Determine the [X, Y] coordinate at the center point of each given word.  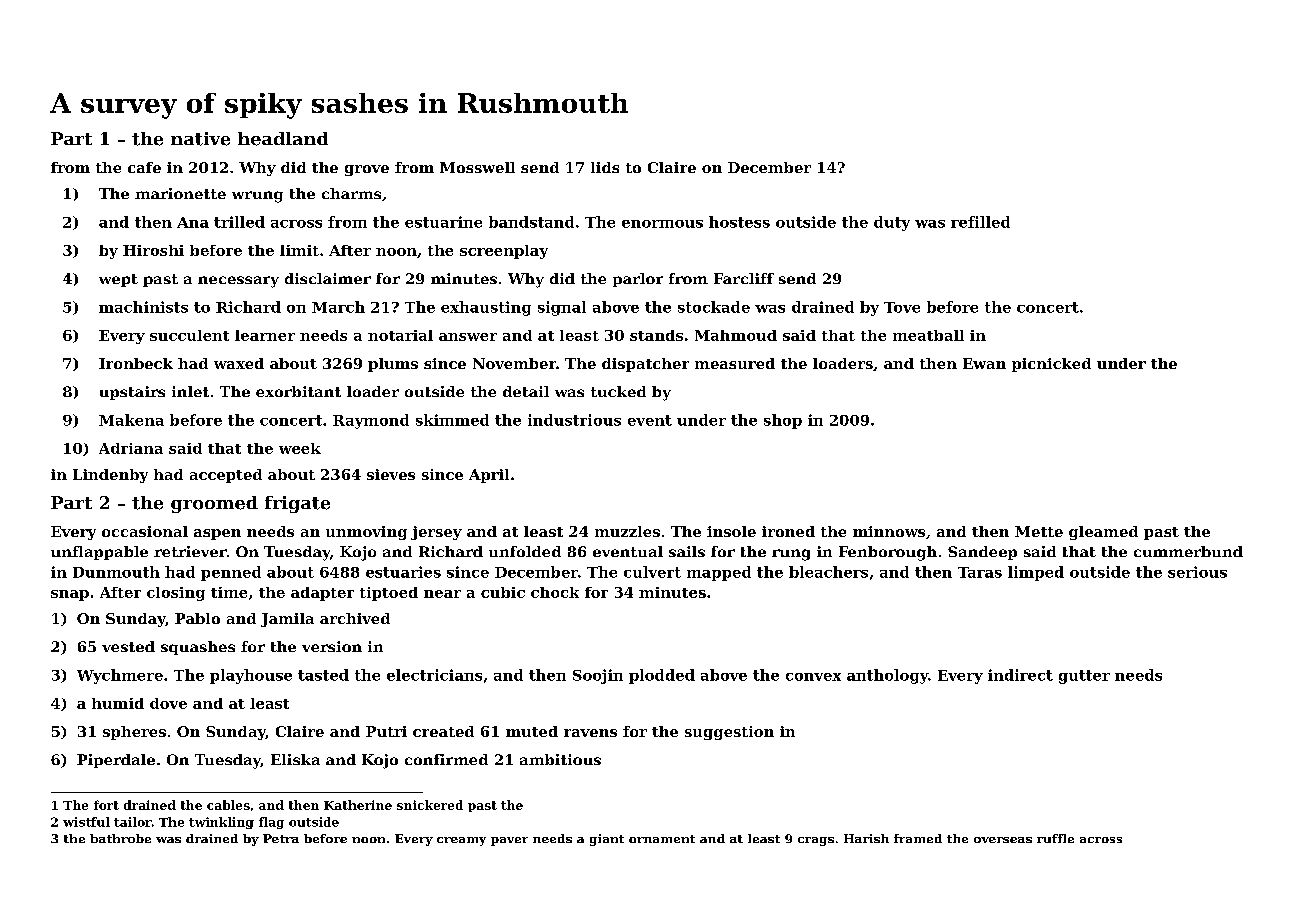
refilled [980, 222]
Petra [281, 838]
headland [283, 139]
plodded [662, 676]
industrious [574, 420]
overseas [1003, 840]
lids [605, 167]
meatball [928, 335]
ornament [662, 839]
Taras [980, 572]
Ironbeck [136, 363]
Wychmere [120, 676]
